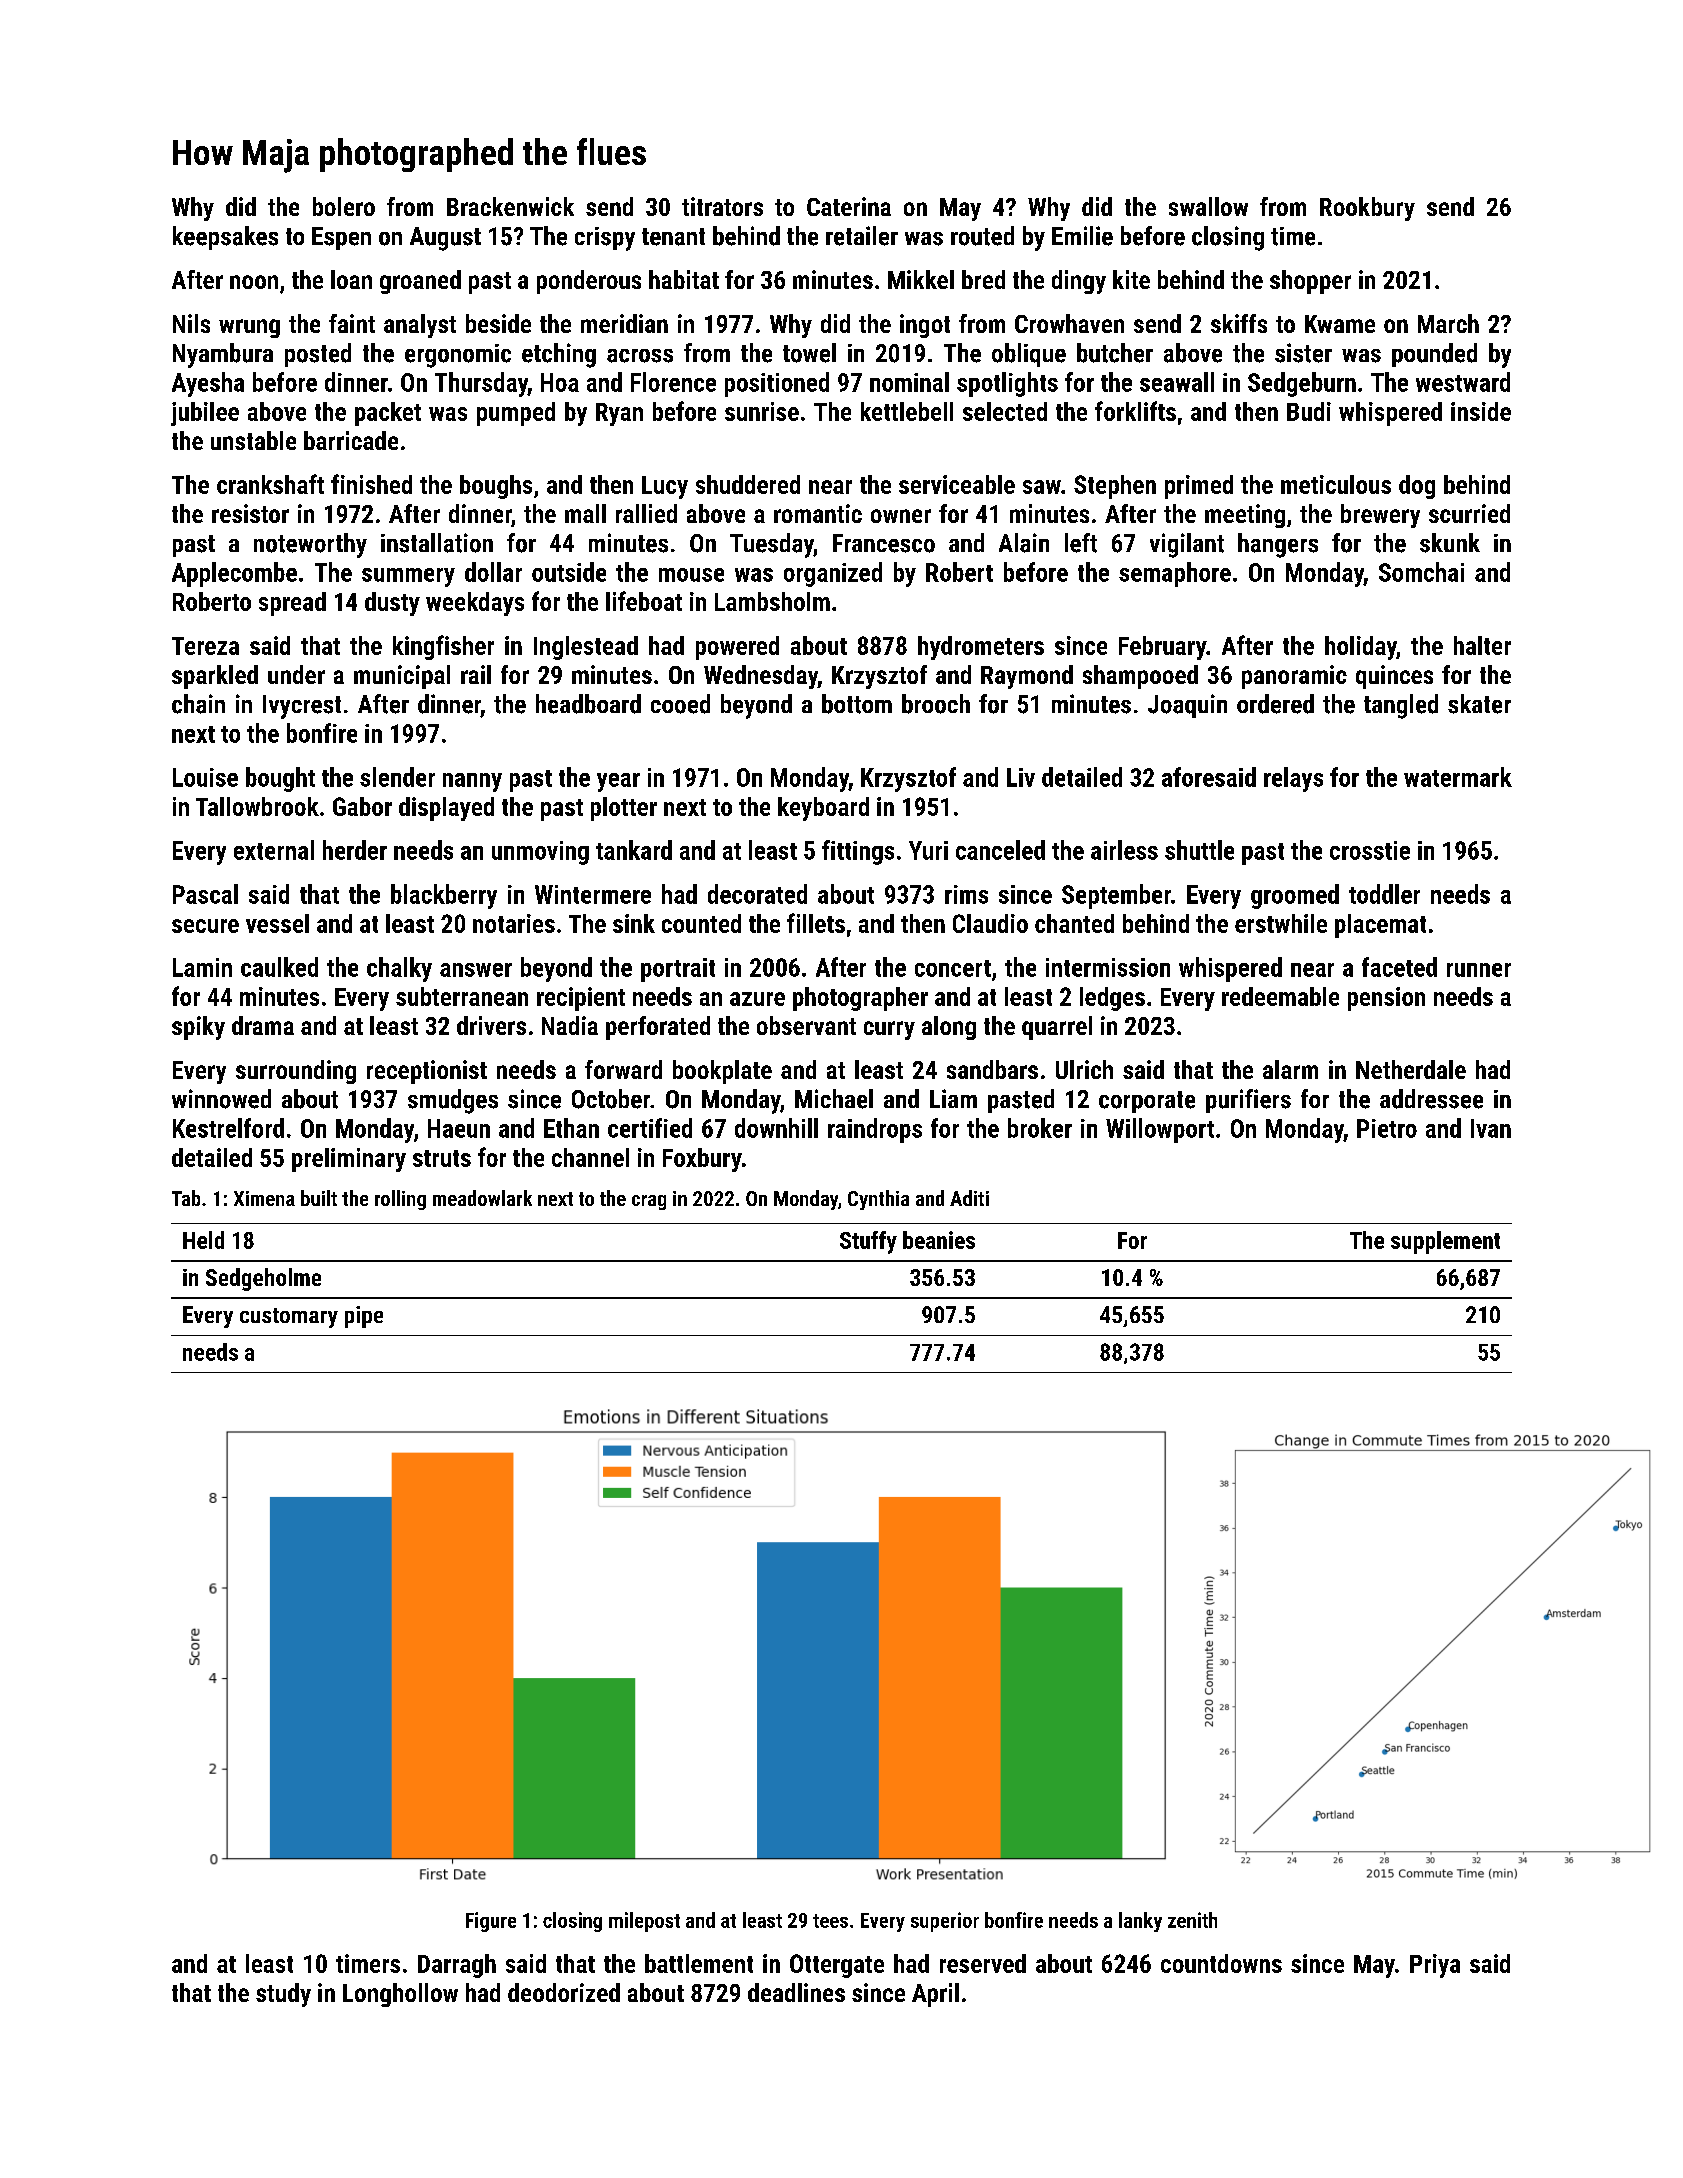  What do you see at coordinates (722, 206) in the screenshot?
I see `titrators` at bounding box center [722, 206].
